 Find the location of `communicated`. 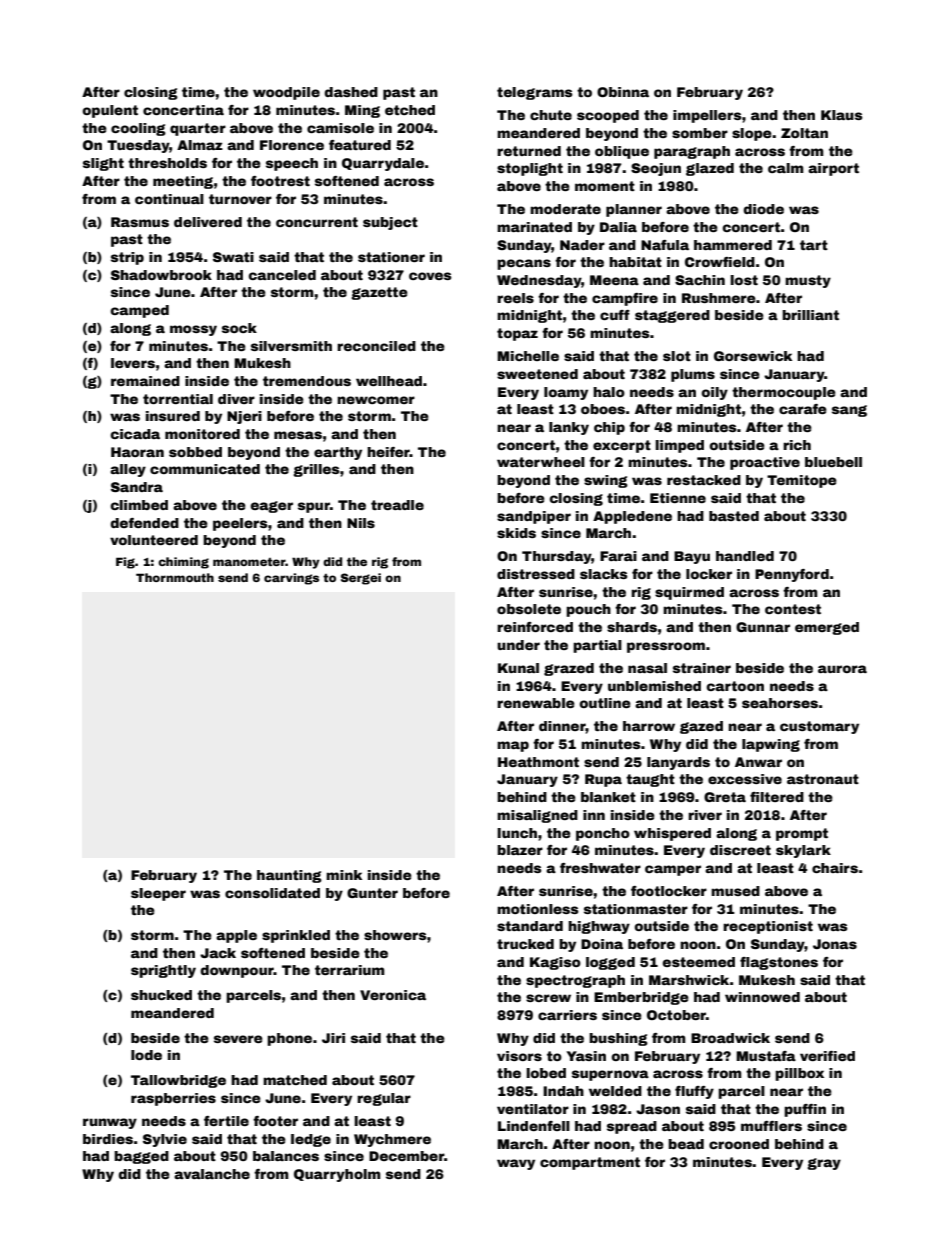

communicated is located at coordinates (205, 469).
